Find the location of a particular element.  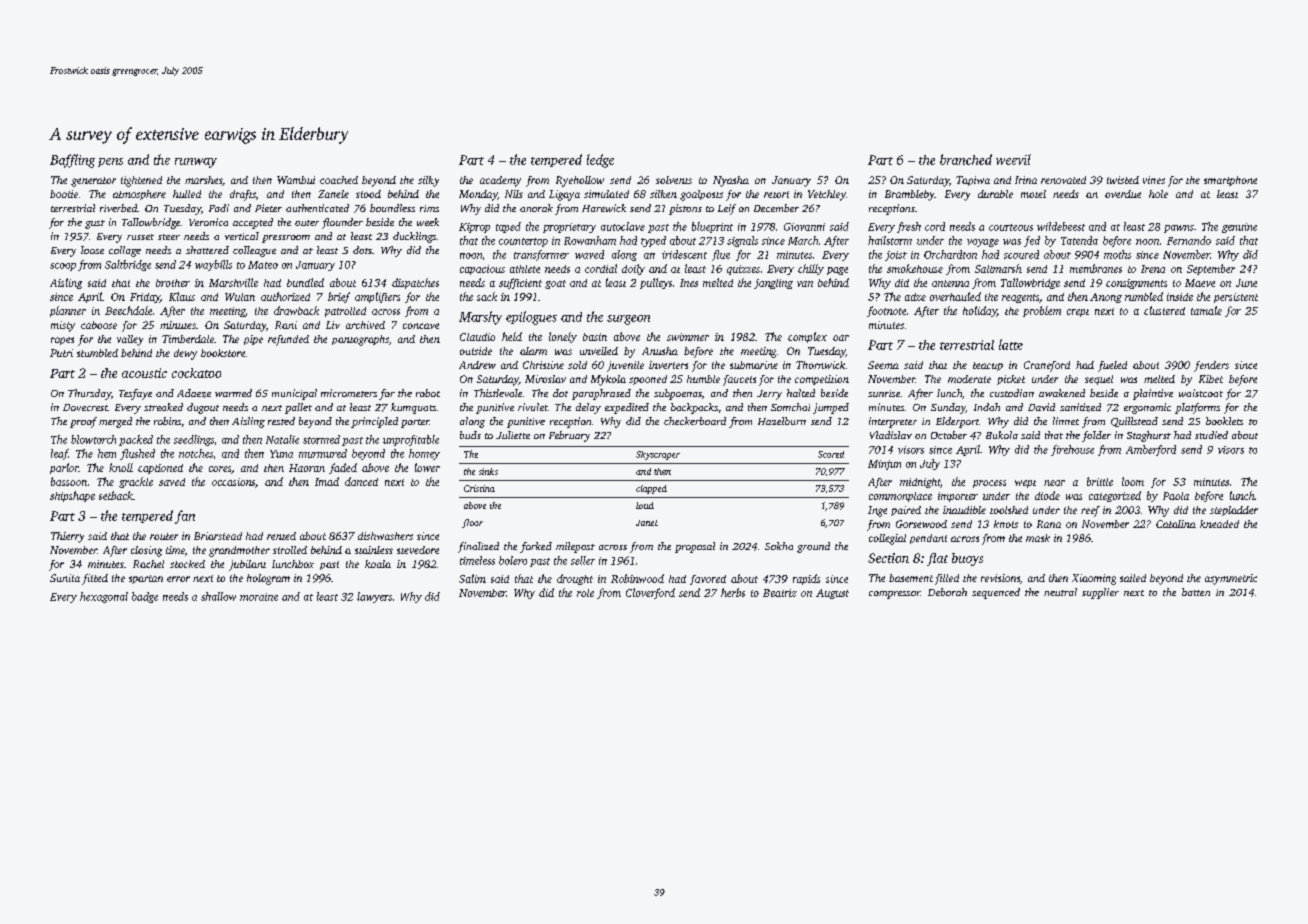

branched is located at coordinates (966, 159).
